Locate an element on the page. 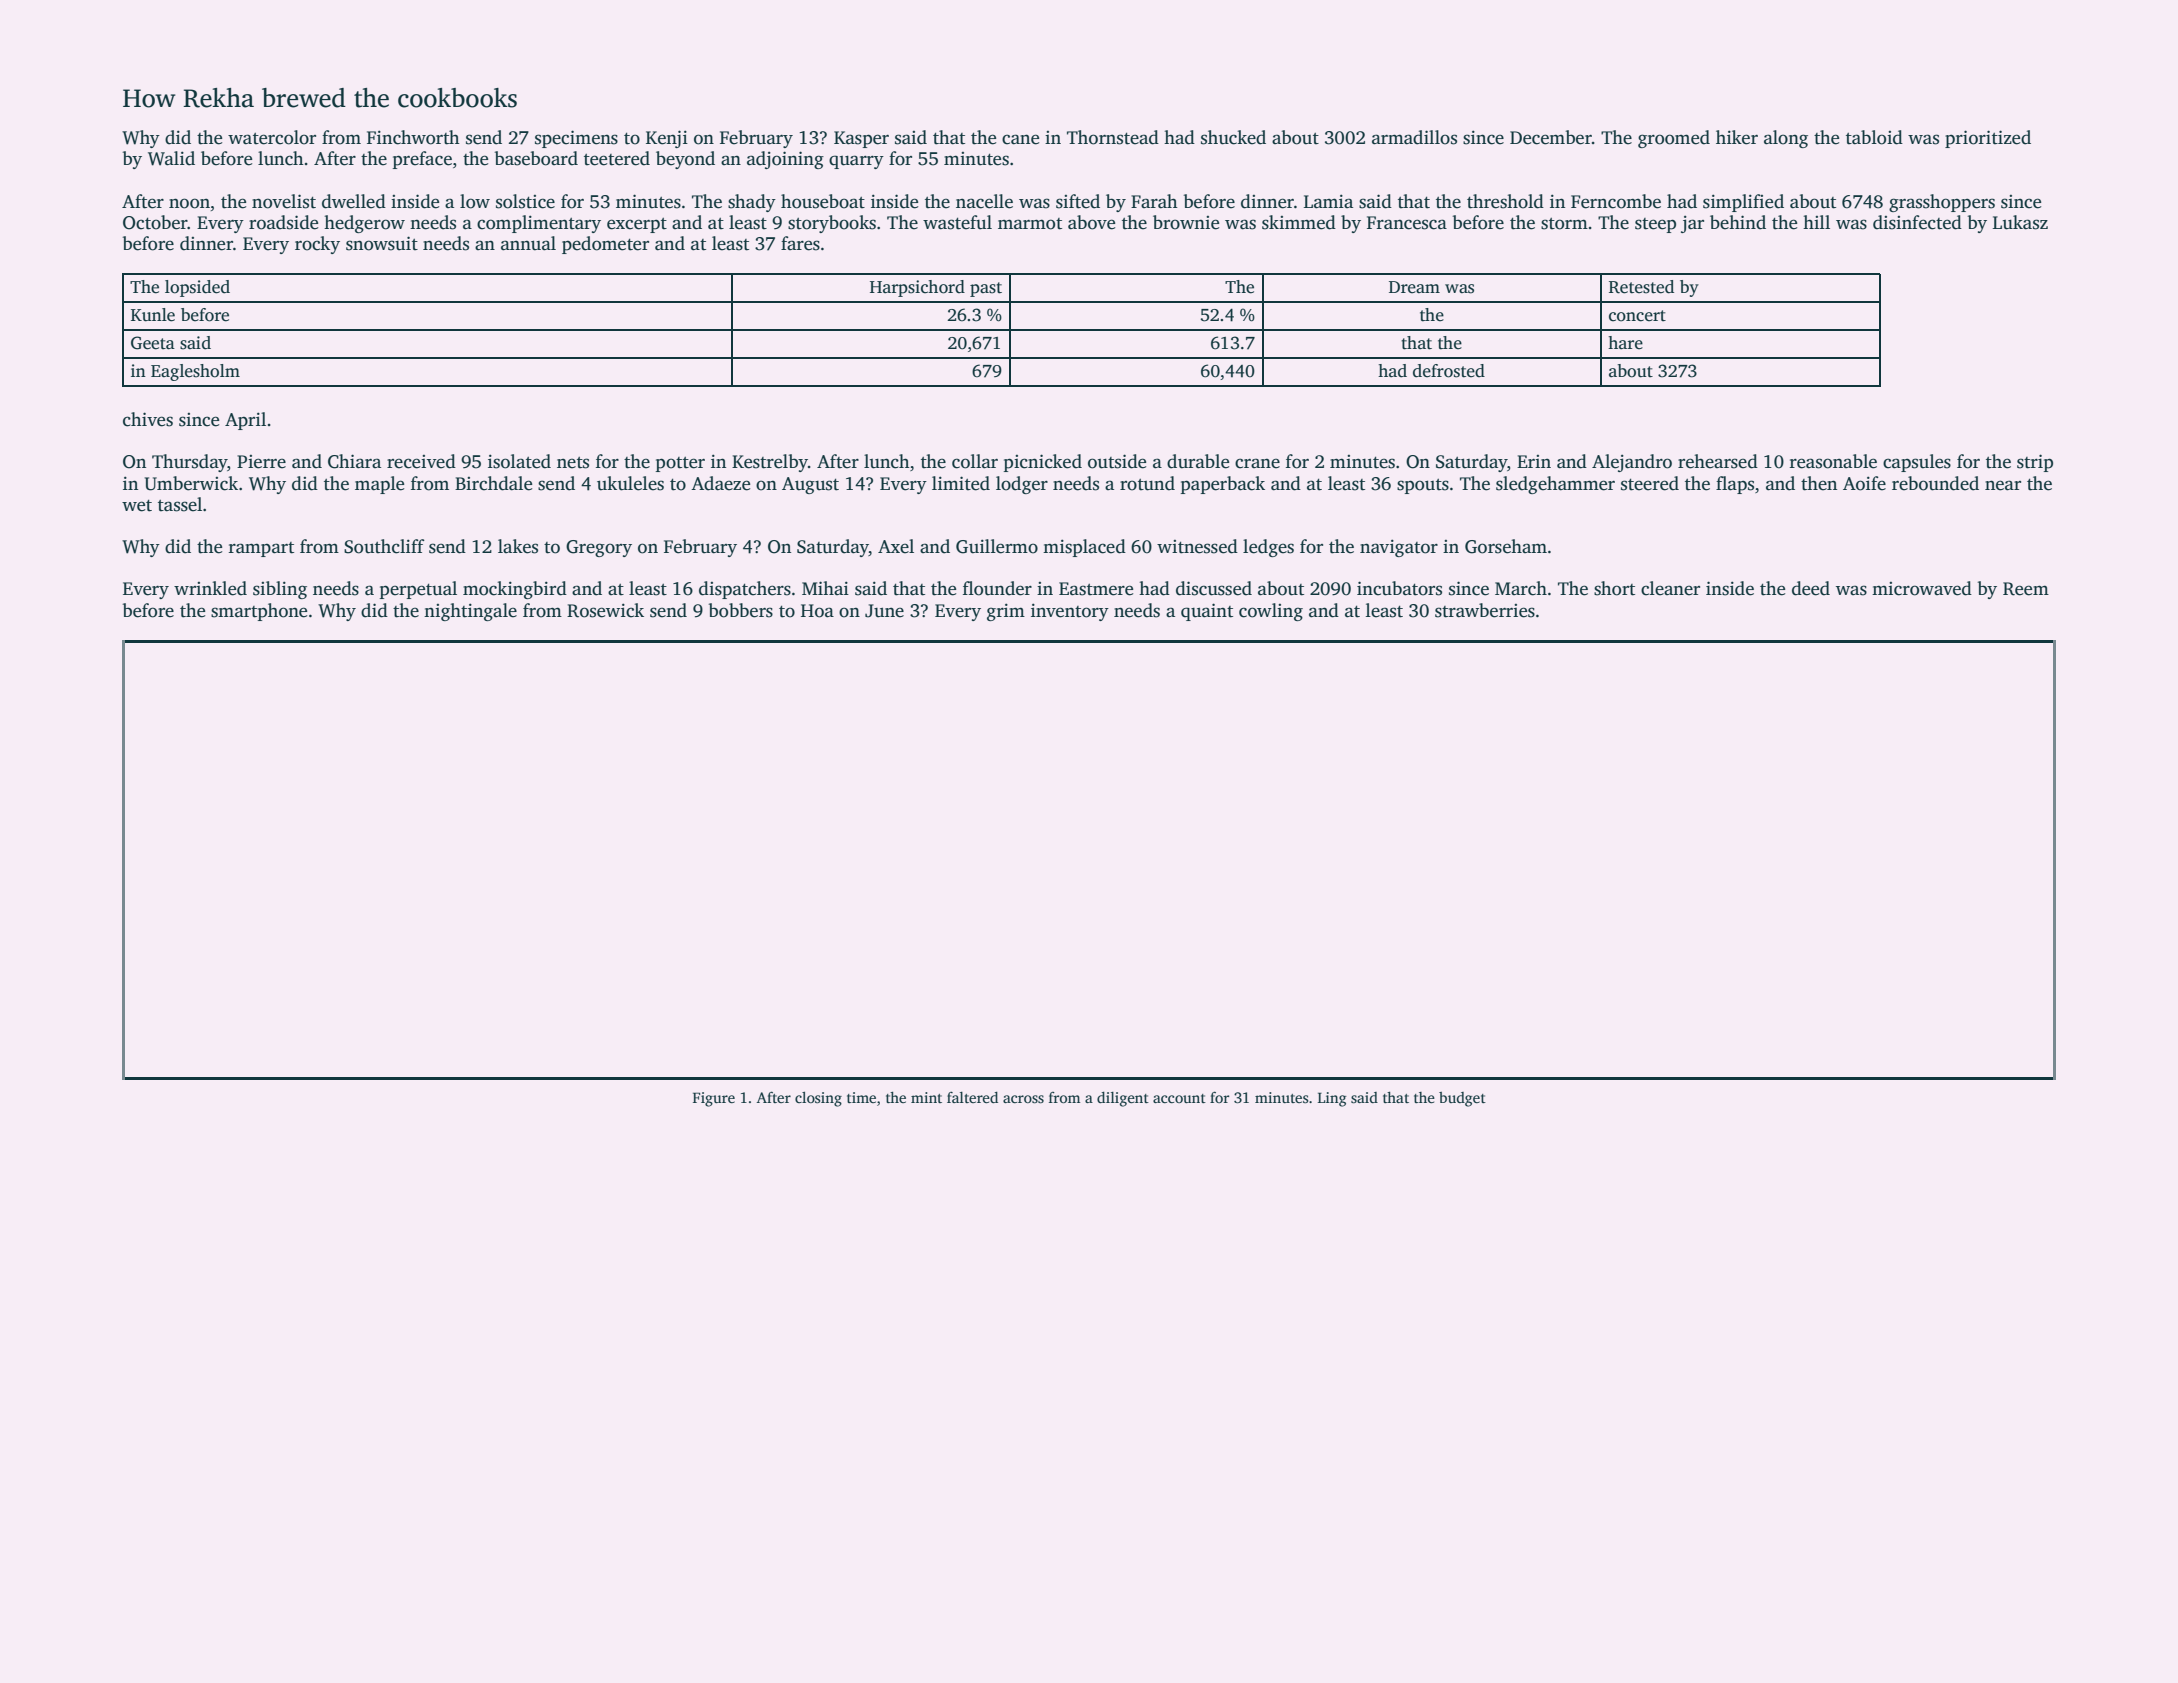 This image has height=1683, width=2178. deed is located at coordinates (1811, 588).
